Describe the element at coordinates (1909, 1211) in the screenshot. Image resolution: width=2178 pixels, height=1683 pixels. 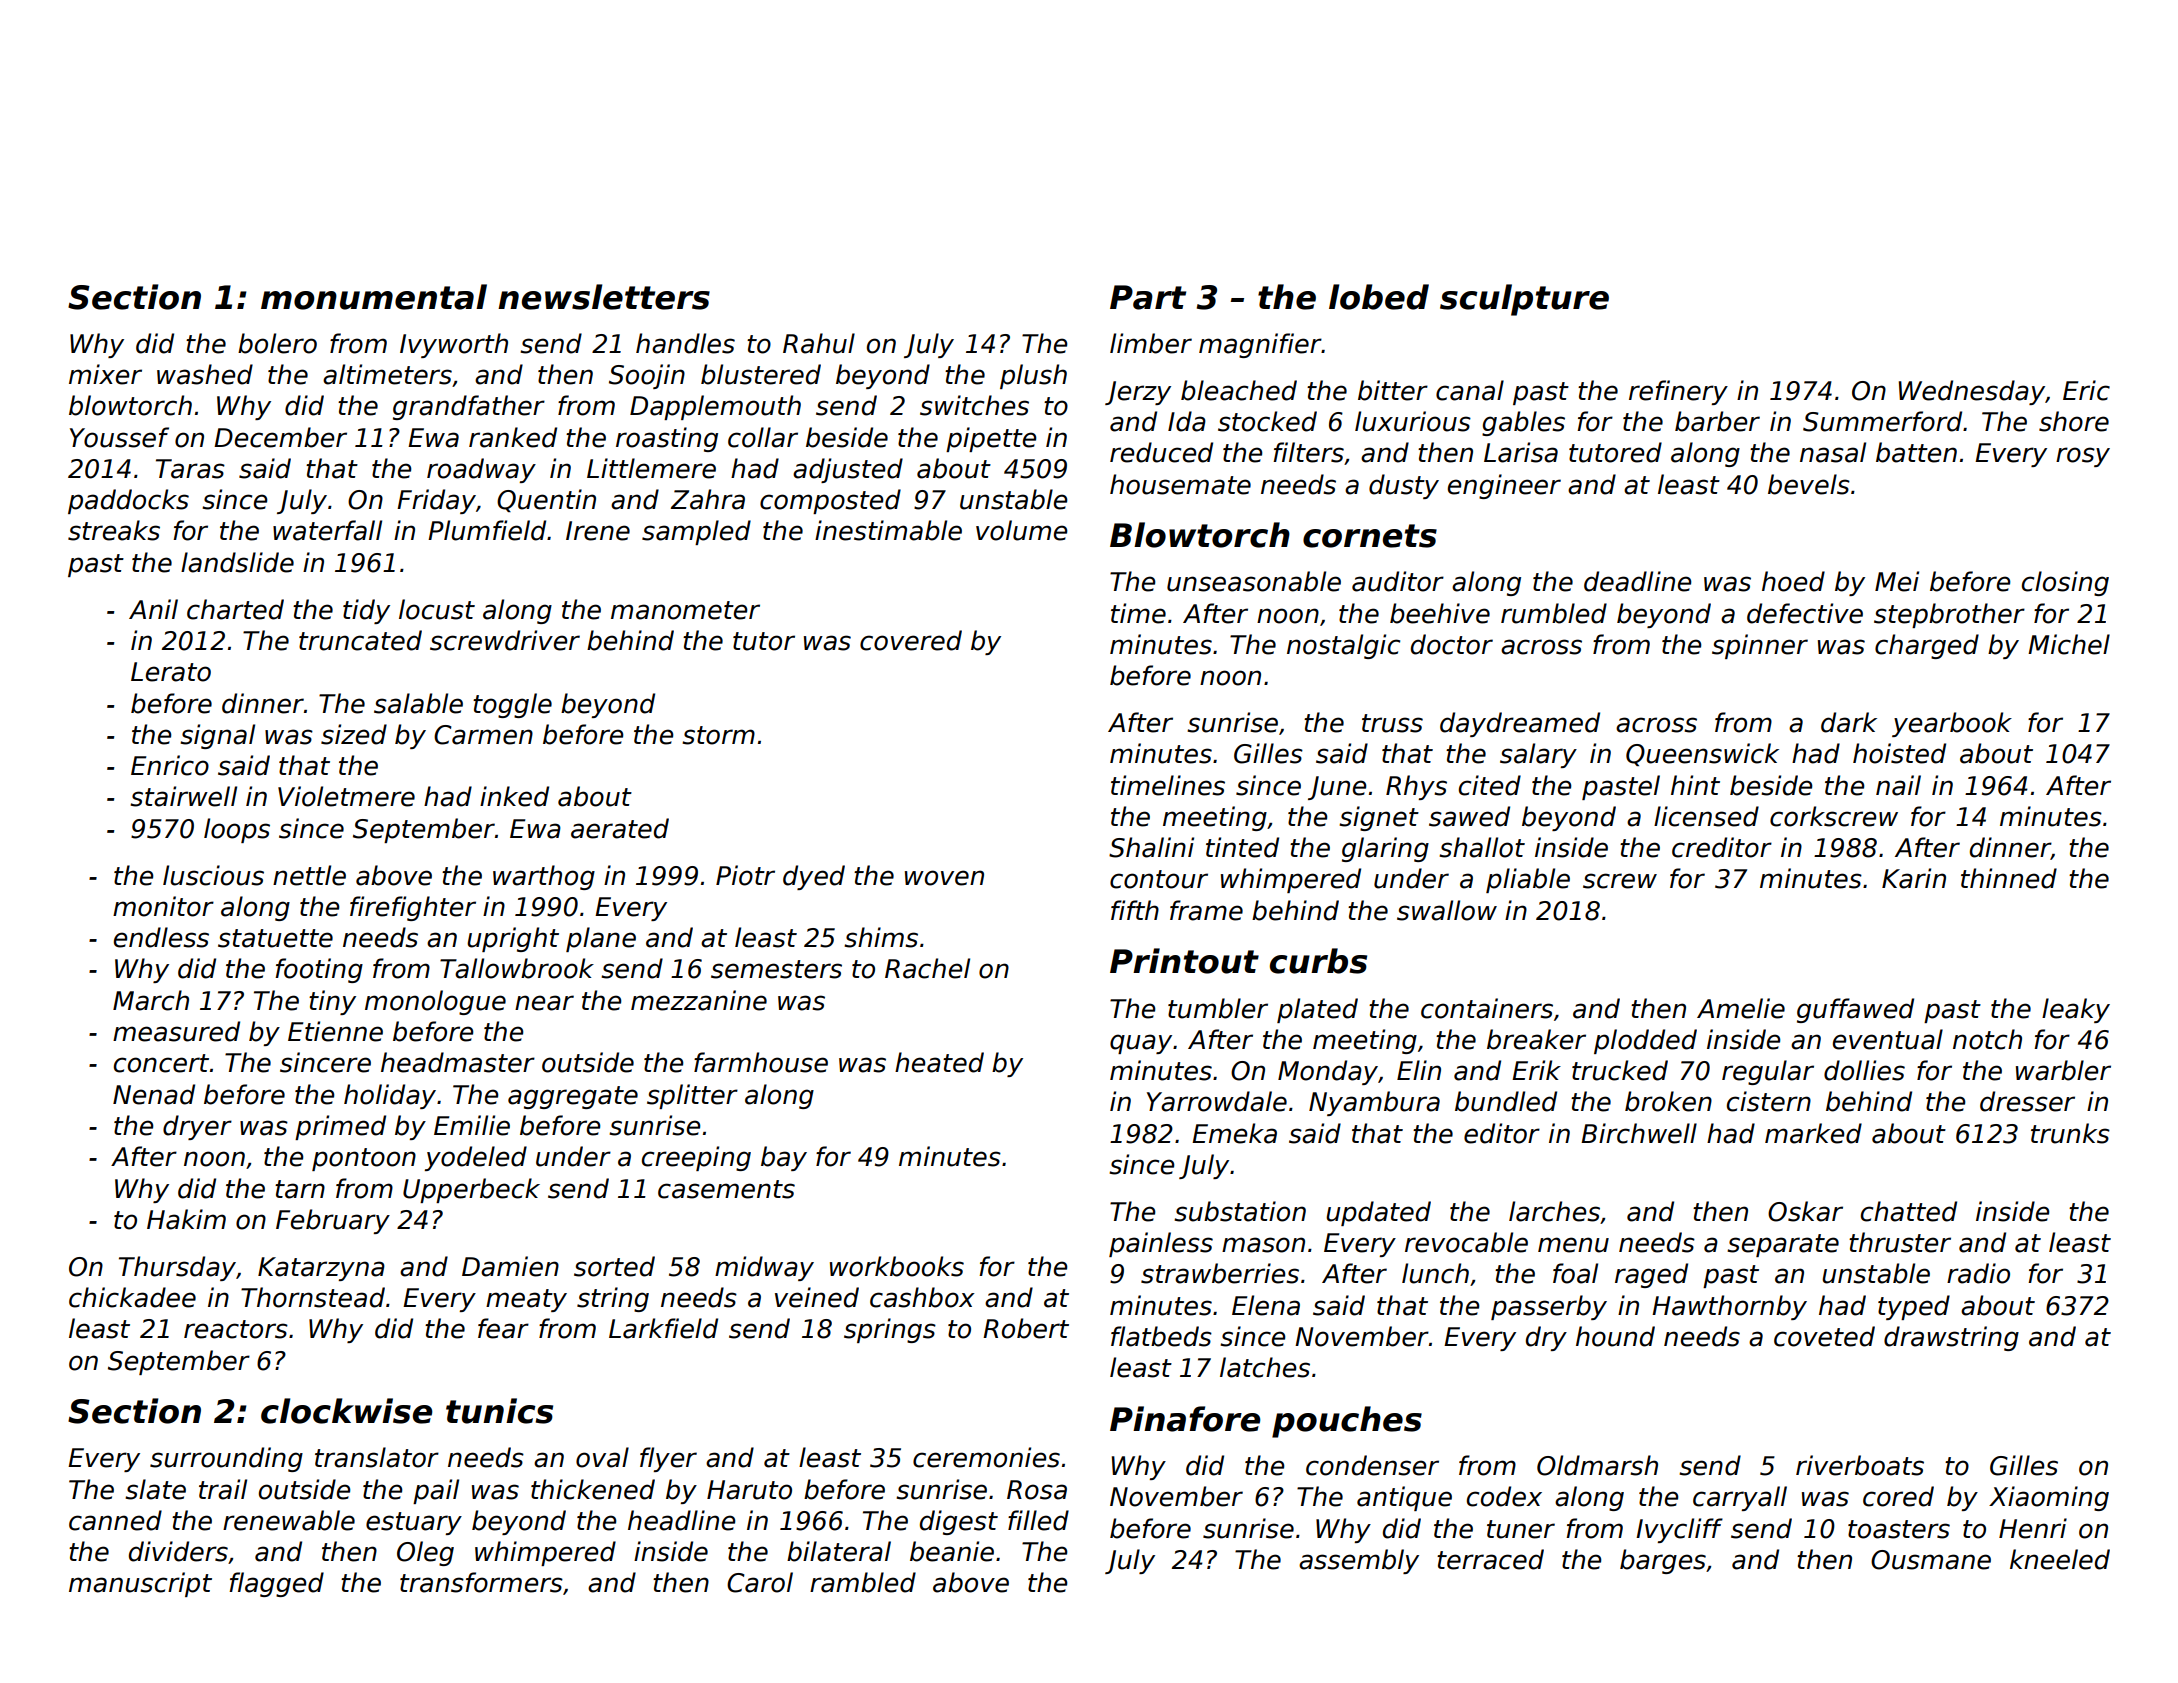
I see `chatted` at that location.
